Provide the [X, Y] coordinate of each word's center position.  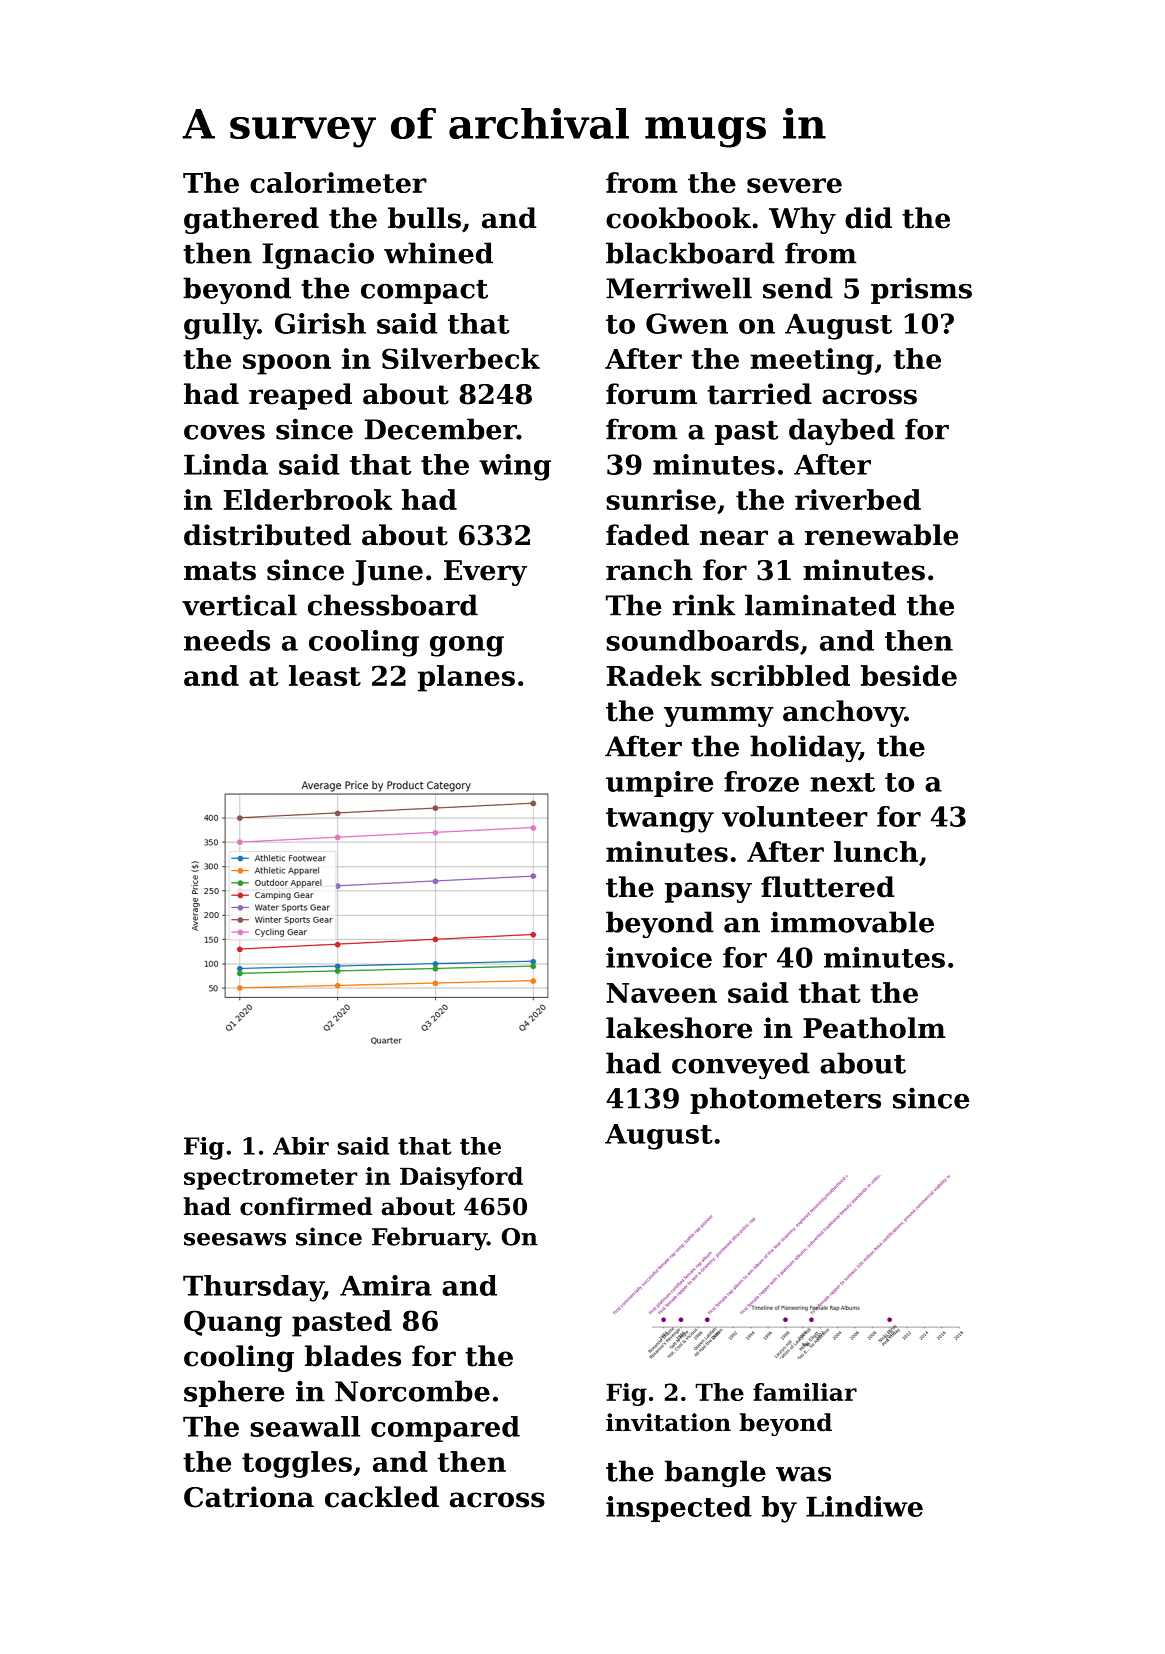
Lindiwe [864, 1506]
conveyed [741, 1065]
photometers [785, 1100]
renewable [881, 535]
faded [647, 535]
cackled [382, 1497]
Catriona [249, 1497]
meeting [812, 361]
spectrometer [271, 1179]
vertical [239, 605]
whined [438, 253]
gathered [251, 220]
